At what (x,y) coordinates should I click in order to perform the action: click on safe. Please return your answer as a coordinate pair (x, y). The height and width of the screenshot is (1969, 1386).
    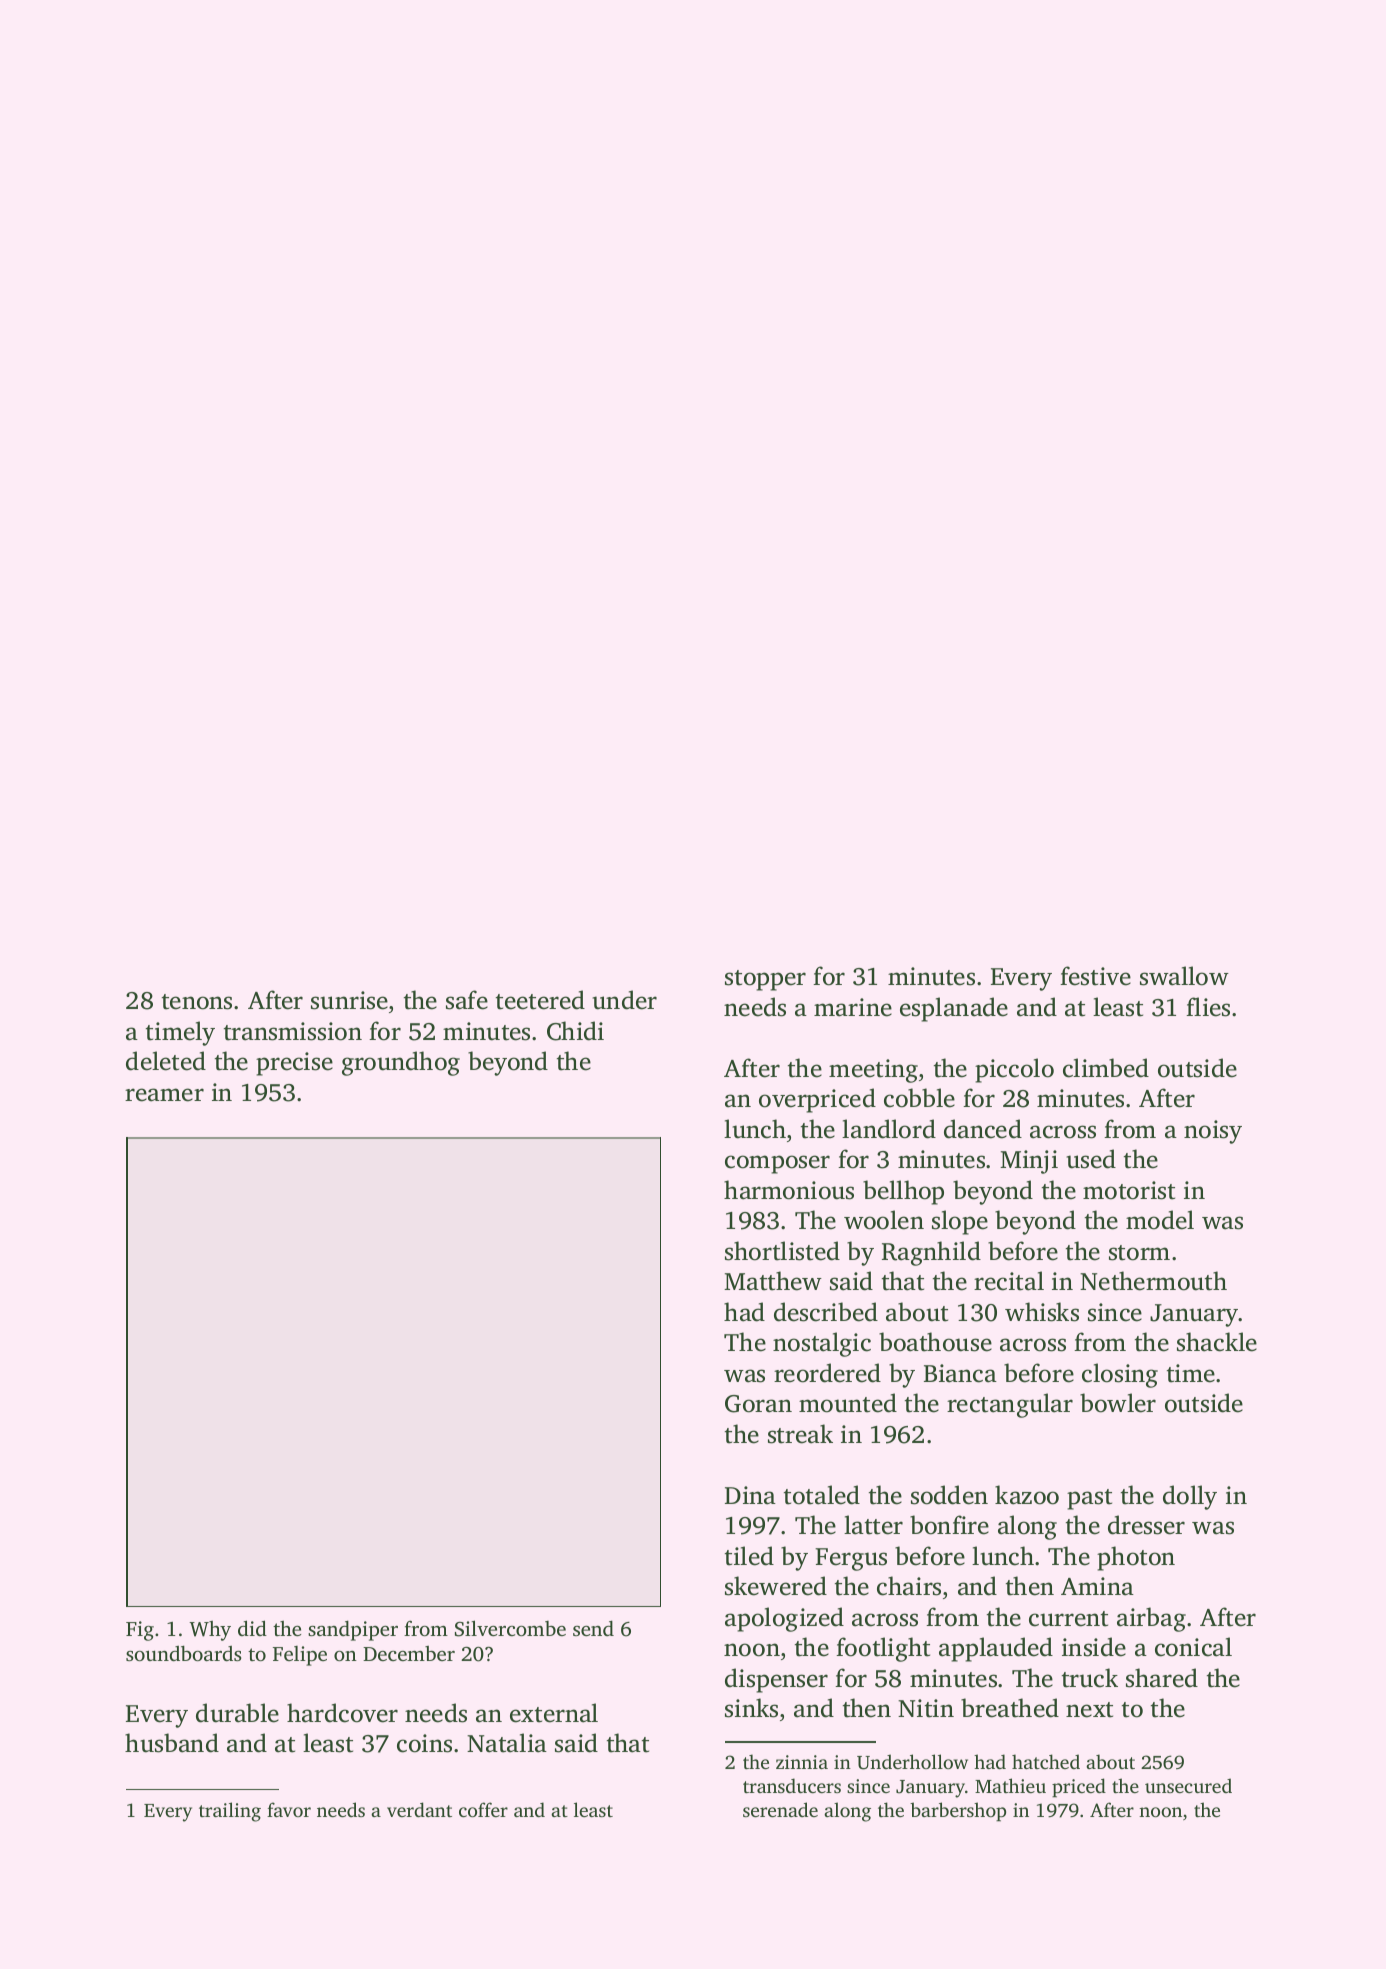
    Looking at the image, I should click on (467, 1000).
